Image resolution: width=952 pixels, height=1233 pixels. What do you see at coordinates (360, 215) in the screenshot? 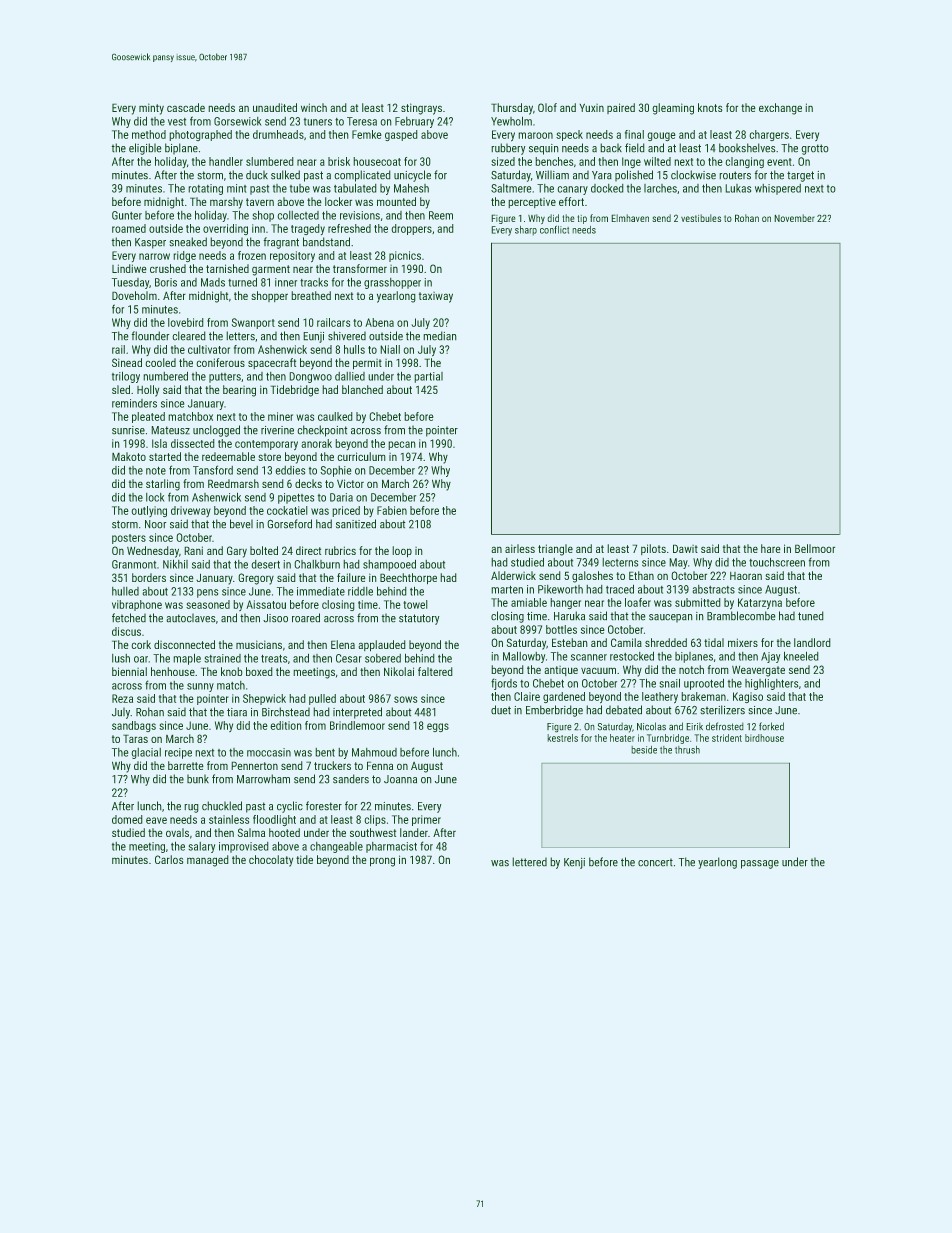
I see `revisions` at bounding box center [360, 215].
